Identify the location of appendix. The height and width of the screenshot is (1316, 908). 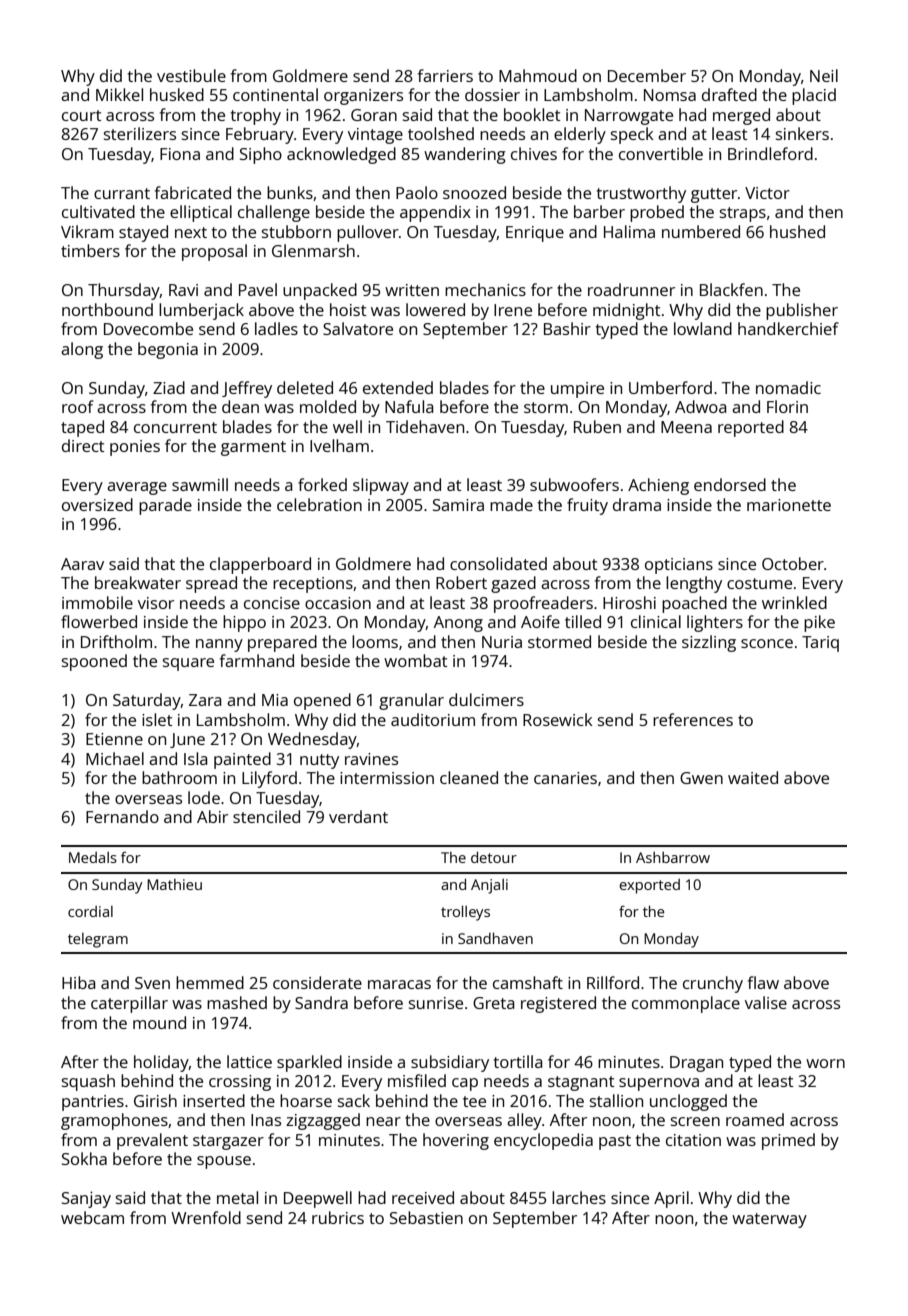
(435, 213).
